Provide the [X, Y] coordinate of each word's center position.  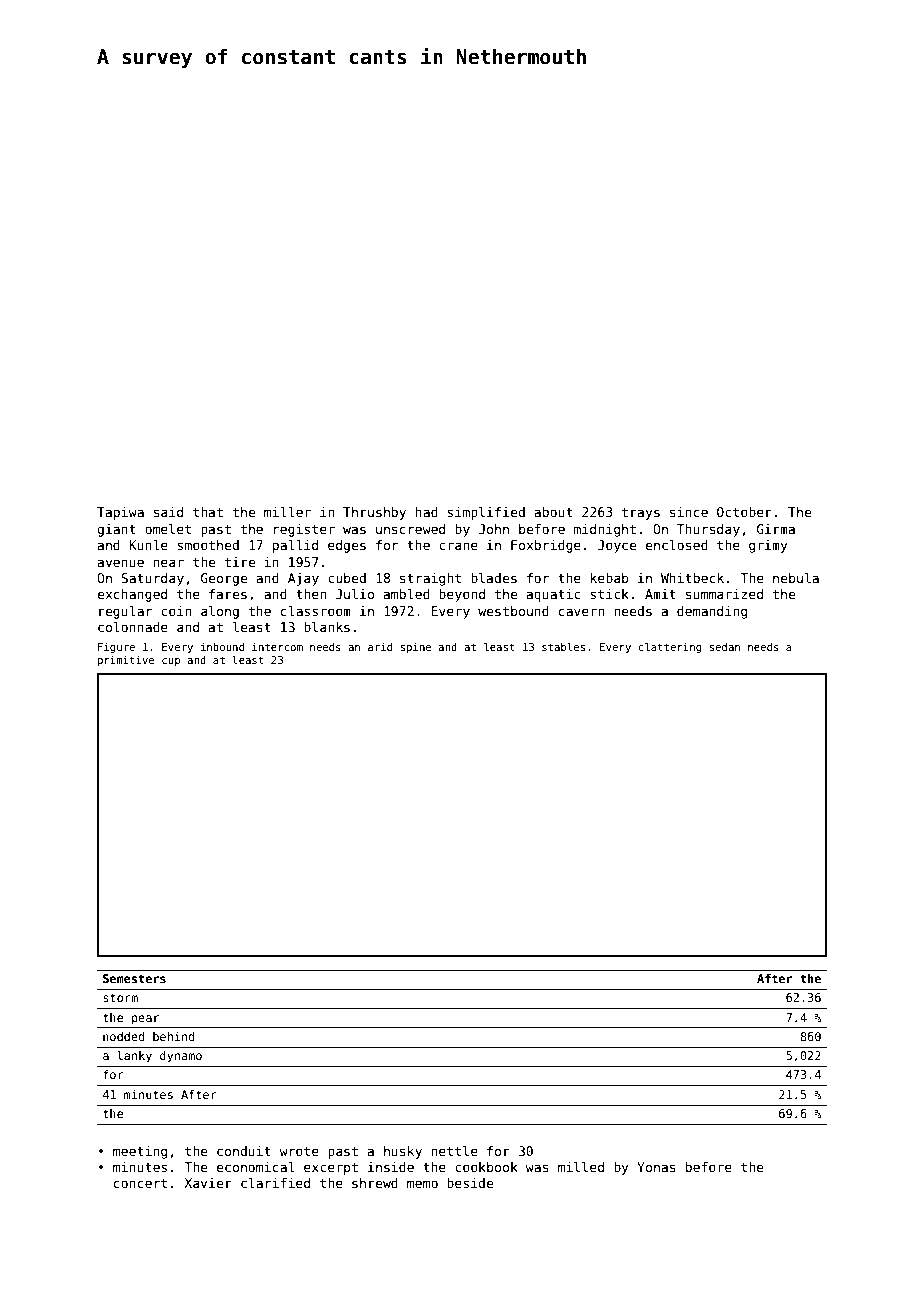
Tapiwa [120, 513]
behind [173, 1036]
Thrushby [374, 513]
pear [145, 1020]
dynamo [181, 1057]
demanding [712, 612]
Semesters [134, 978]
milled [581, 1167]
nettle [455, 1151]
